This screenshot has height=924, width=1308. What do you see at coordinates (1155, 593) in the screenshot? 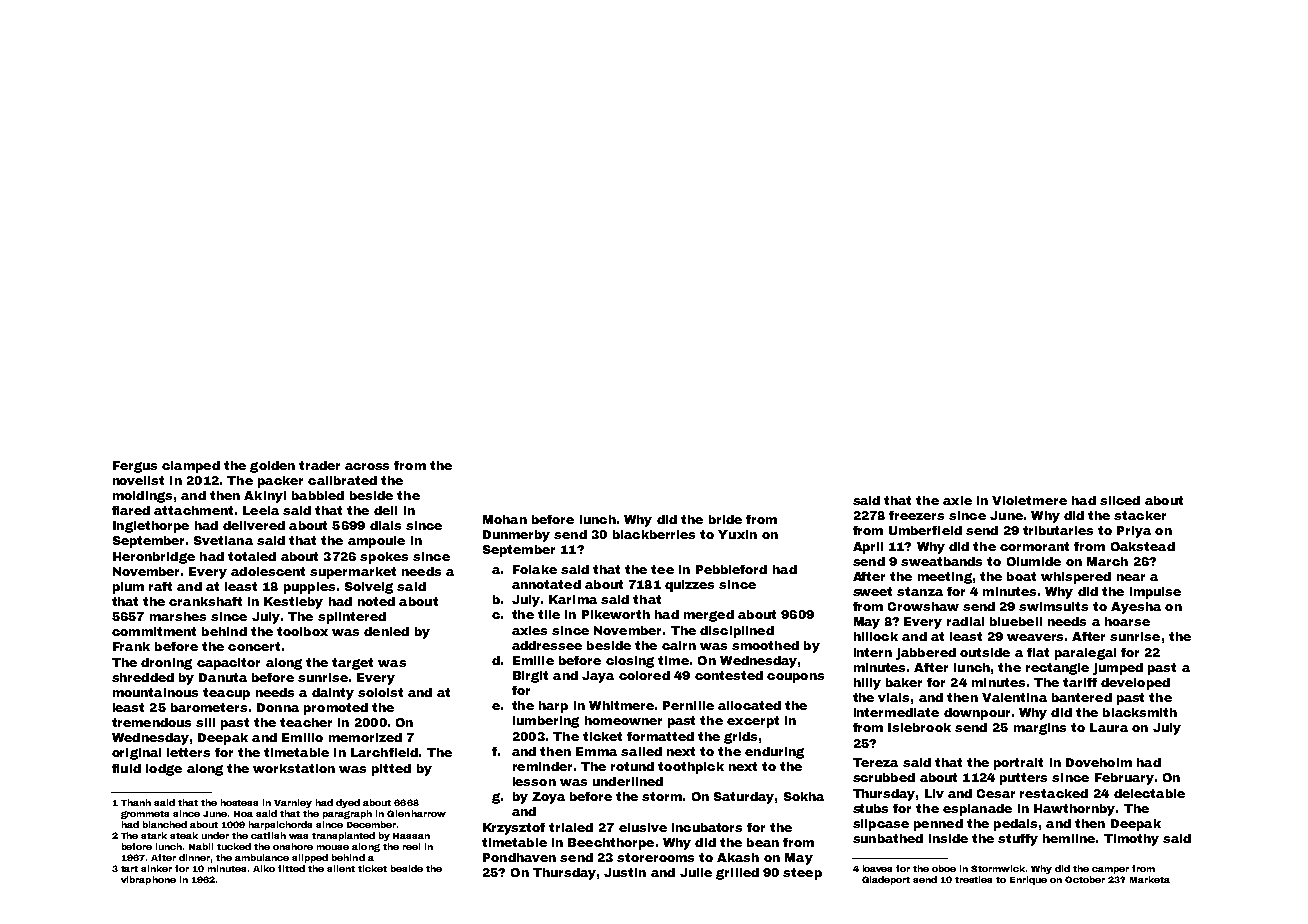
I see `impulse` at bounding box center [1155, 593].
